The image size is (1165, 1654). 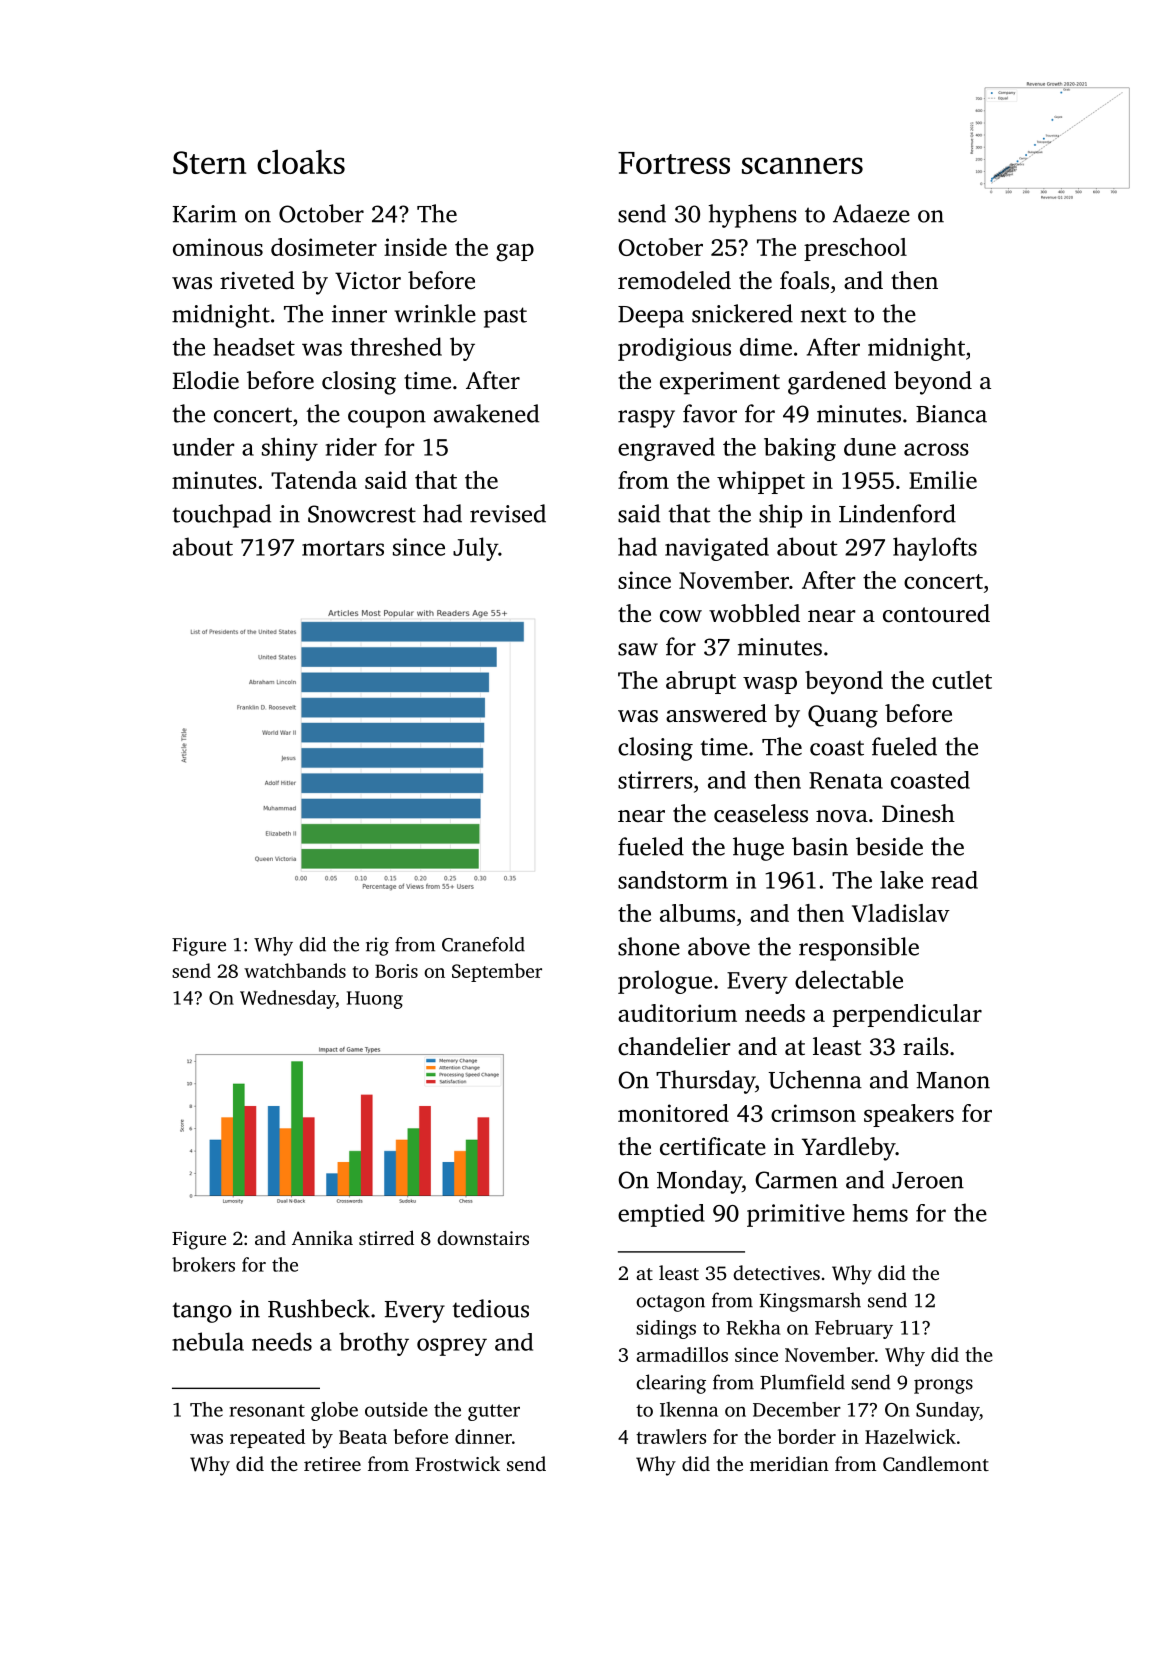 I want to click on watchbands, so click(x=295, y=970).
